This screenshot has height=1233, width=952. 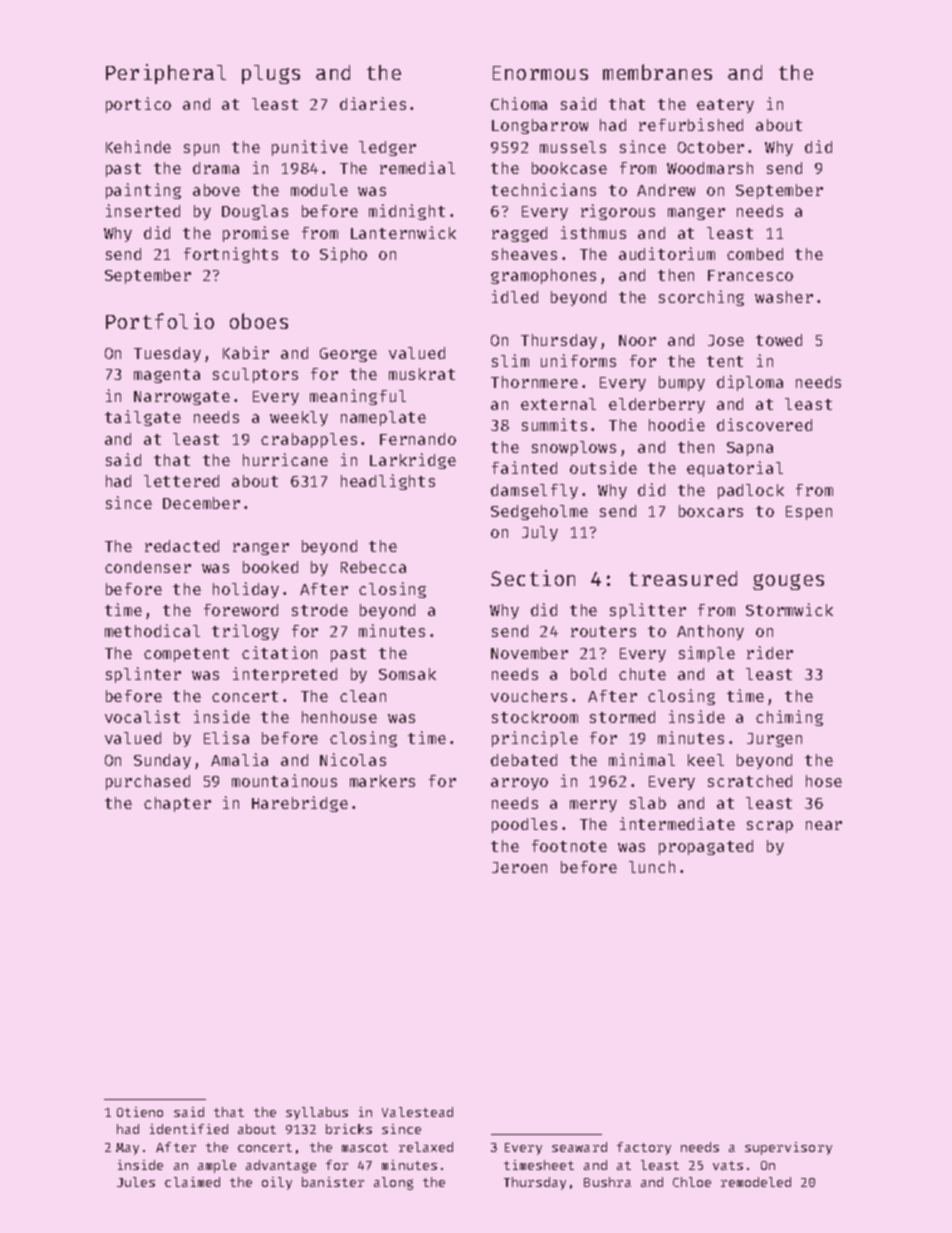 What do you see at coordinates (166, 74) in the screenshot?
I see `Peripheral` at bounding box center [166, 74].
